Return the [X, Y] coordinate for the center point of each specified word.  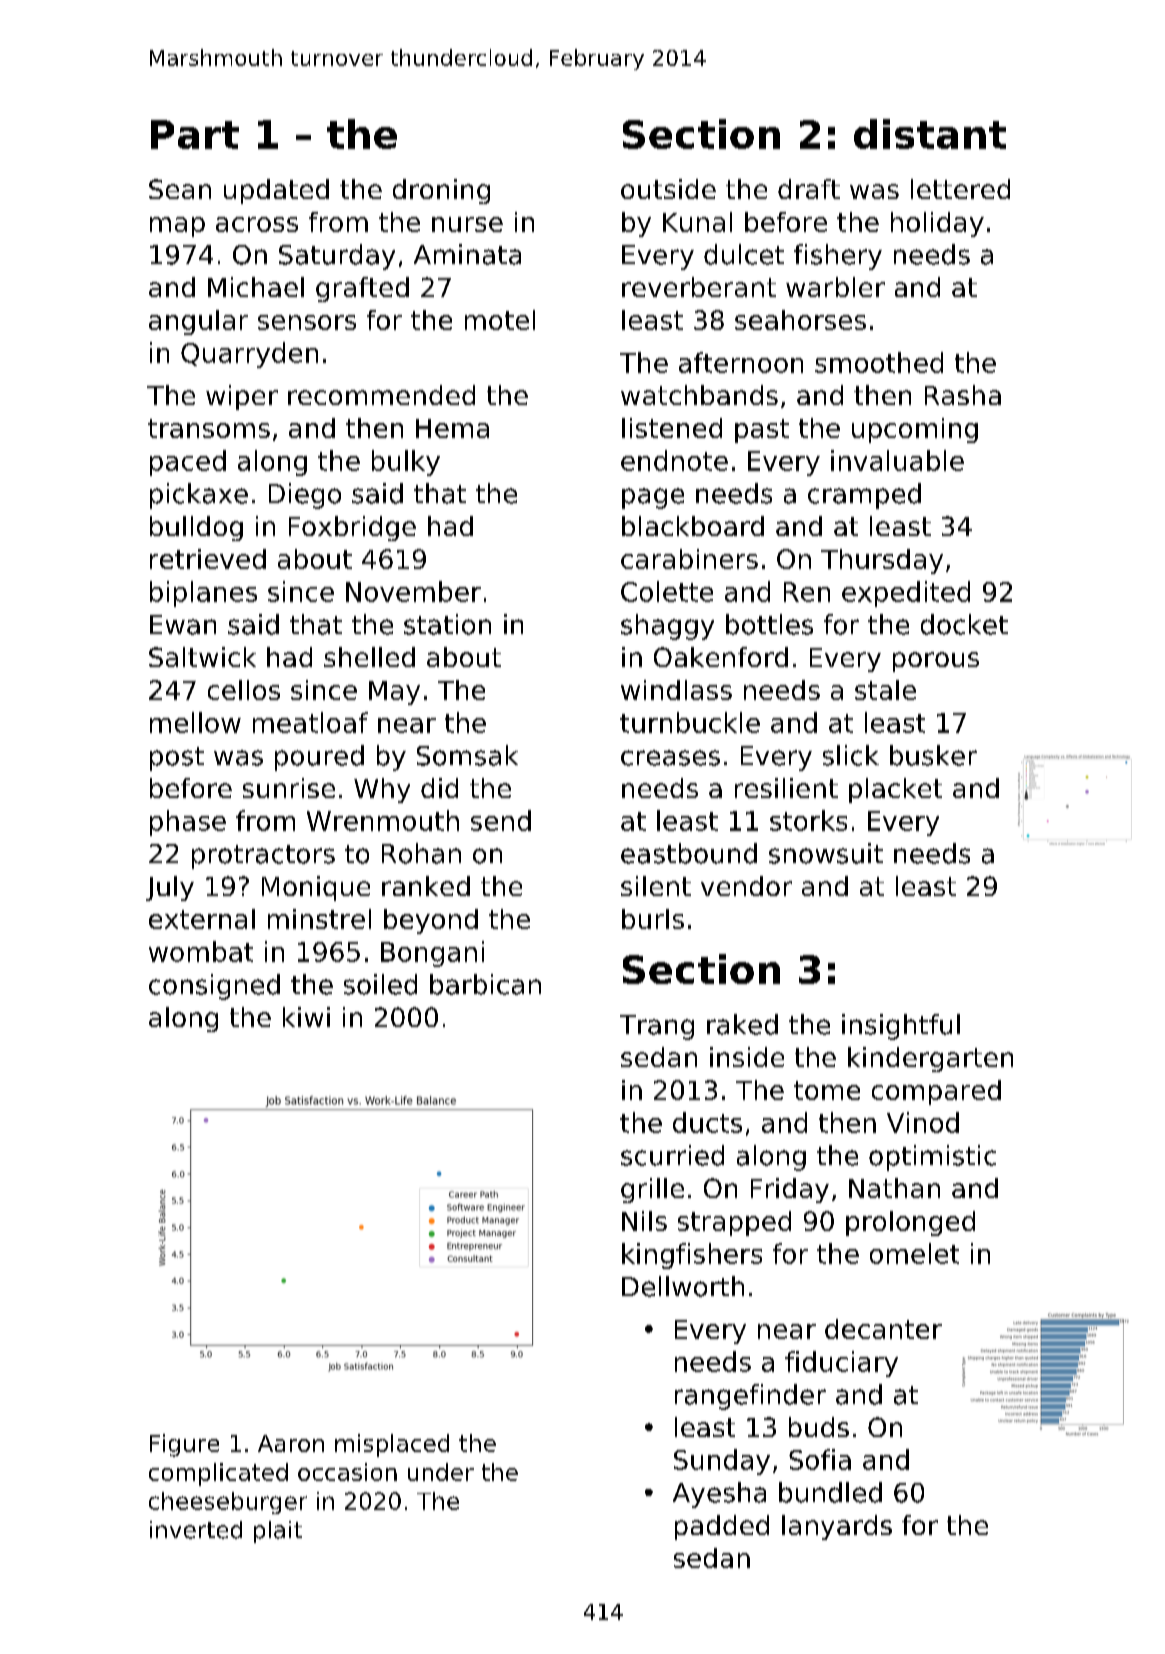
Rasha [963, 395]
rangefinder [750, 1397]
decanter [883, 1329]
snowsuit [826, 853]
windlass [676, 690]
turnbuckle [690, 722]
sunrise [289, 788]
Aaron [291, 1443]
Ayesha [719, 1495]
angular [198, 322]
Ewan [183, 625]
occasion [347, 1472]
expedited [906, 594]
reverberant [699, 287]
